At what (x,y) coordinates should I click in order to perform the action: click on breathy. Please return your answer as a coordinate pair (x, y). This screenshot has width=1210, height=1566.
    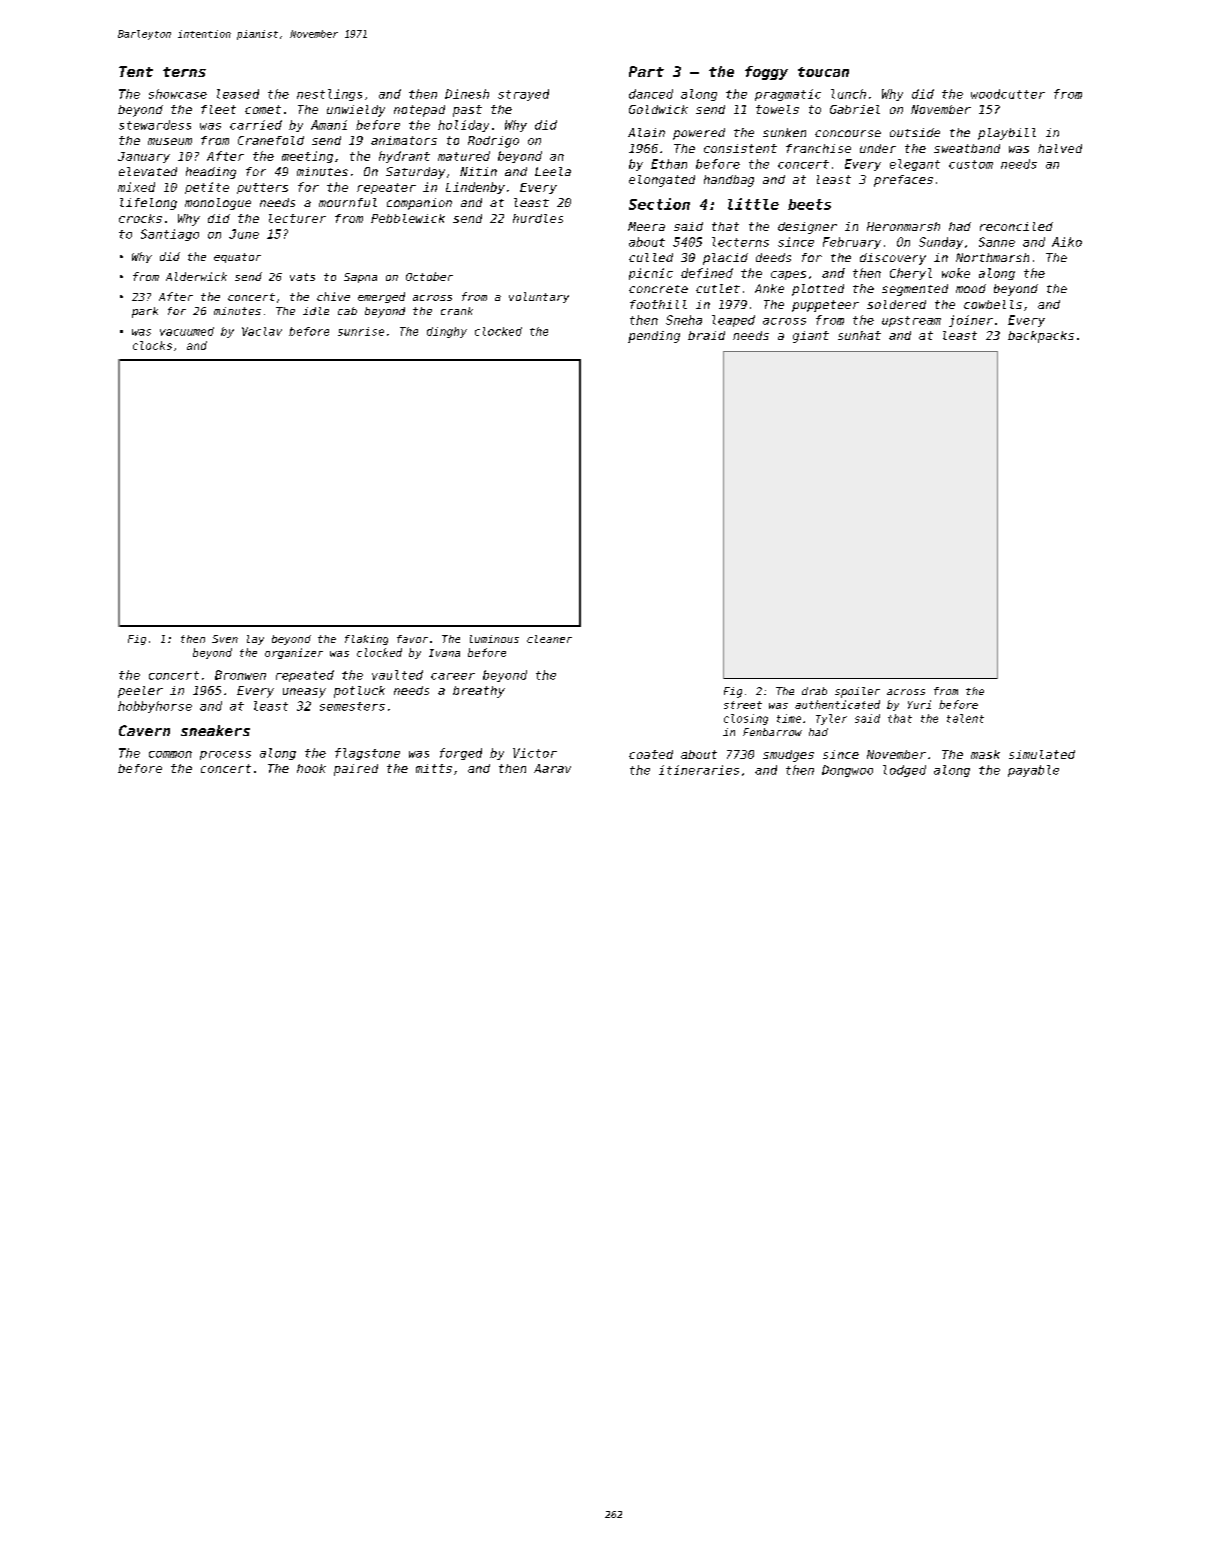
    Looking at the image, I should click on (479, 692).
